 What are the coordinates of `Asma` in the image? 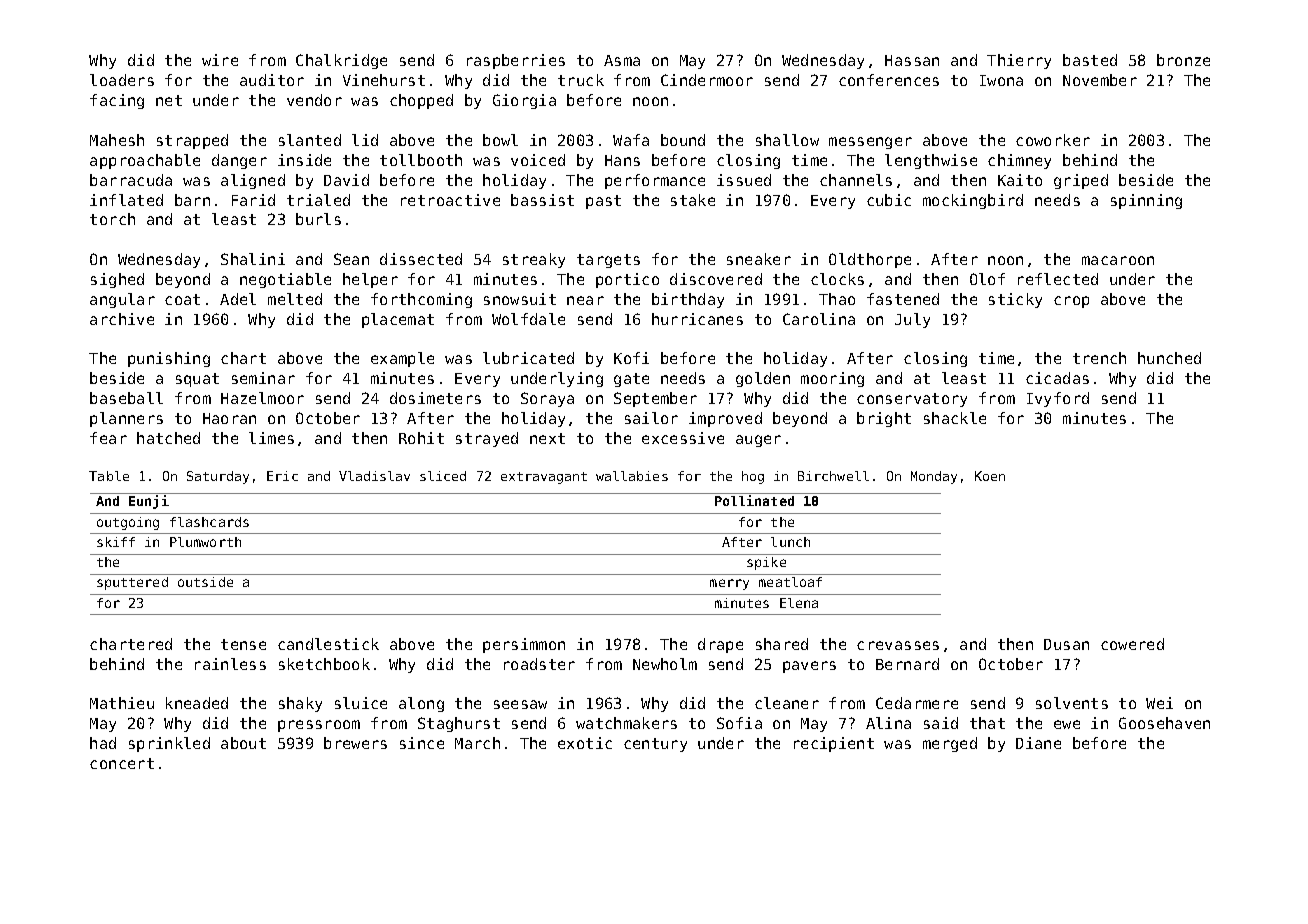 It's located at (622, 60).
